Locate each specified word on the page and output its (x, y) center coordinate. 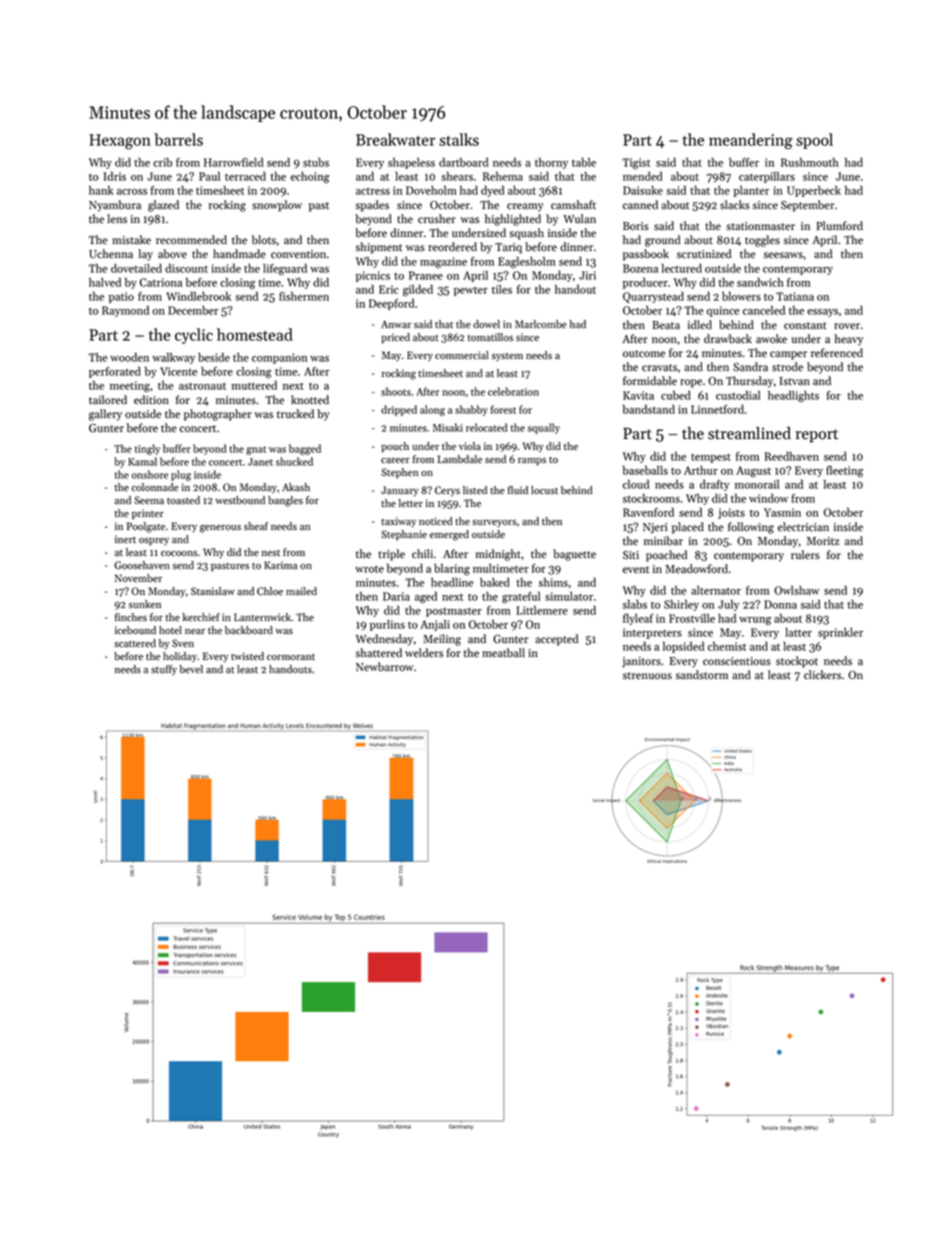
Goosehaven (142, 565)
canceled (764, 310)
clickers (822, 675)
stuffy (164, 670)
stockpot (797, 662)
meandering (751, 141)
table (584, 162)
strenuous (647, 676)
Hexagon (120, 142)
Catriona (161, 282)
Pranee (426, 275)
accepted (557, 640)
